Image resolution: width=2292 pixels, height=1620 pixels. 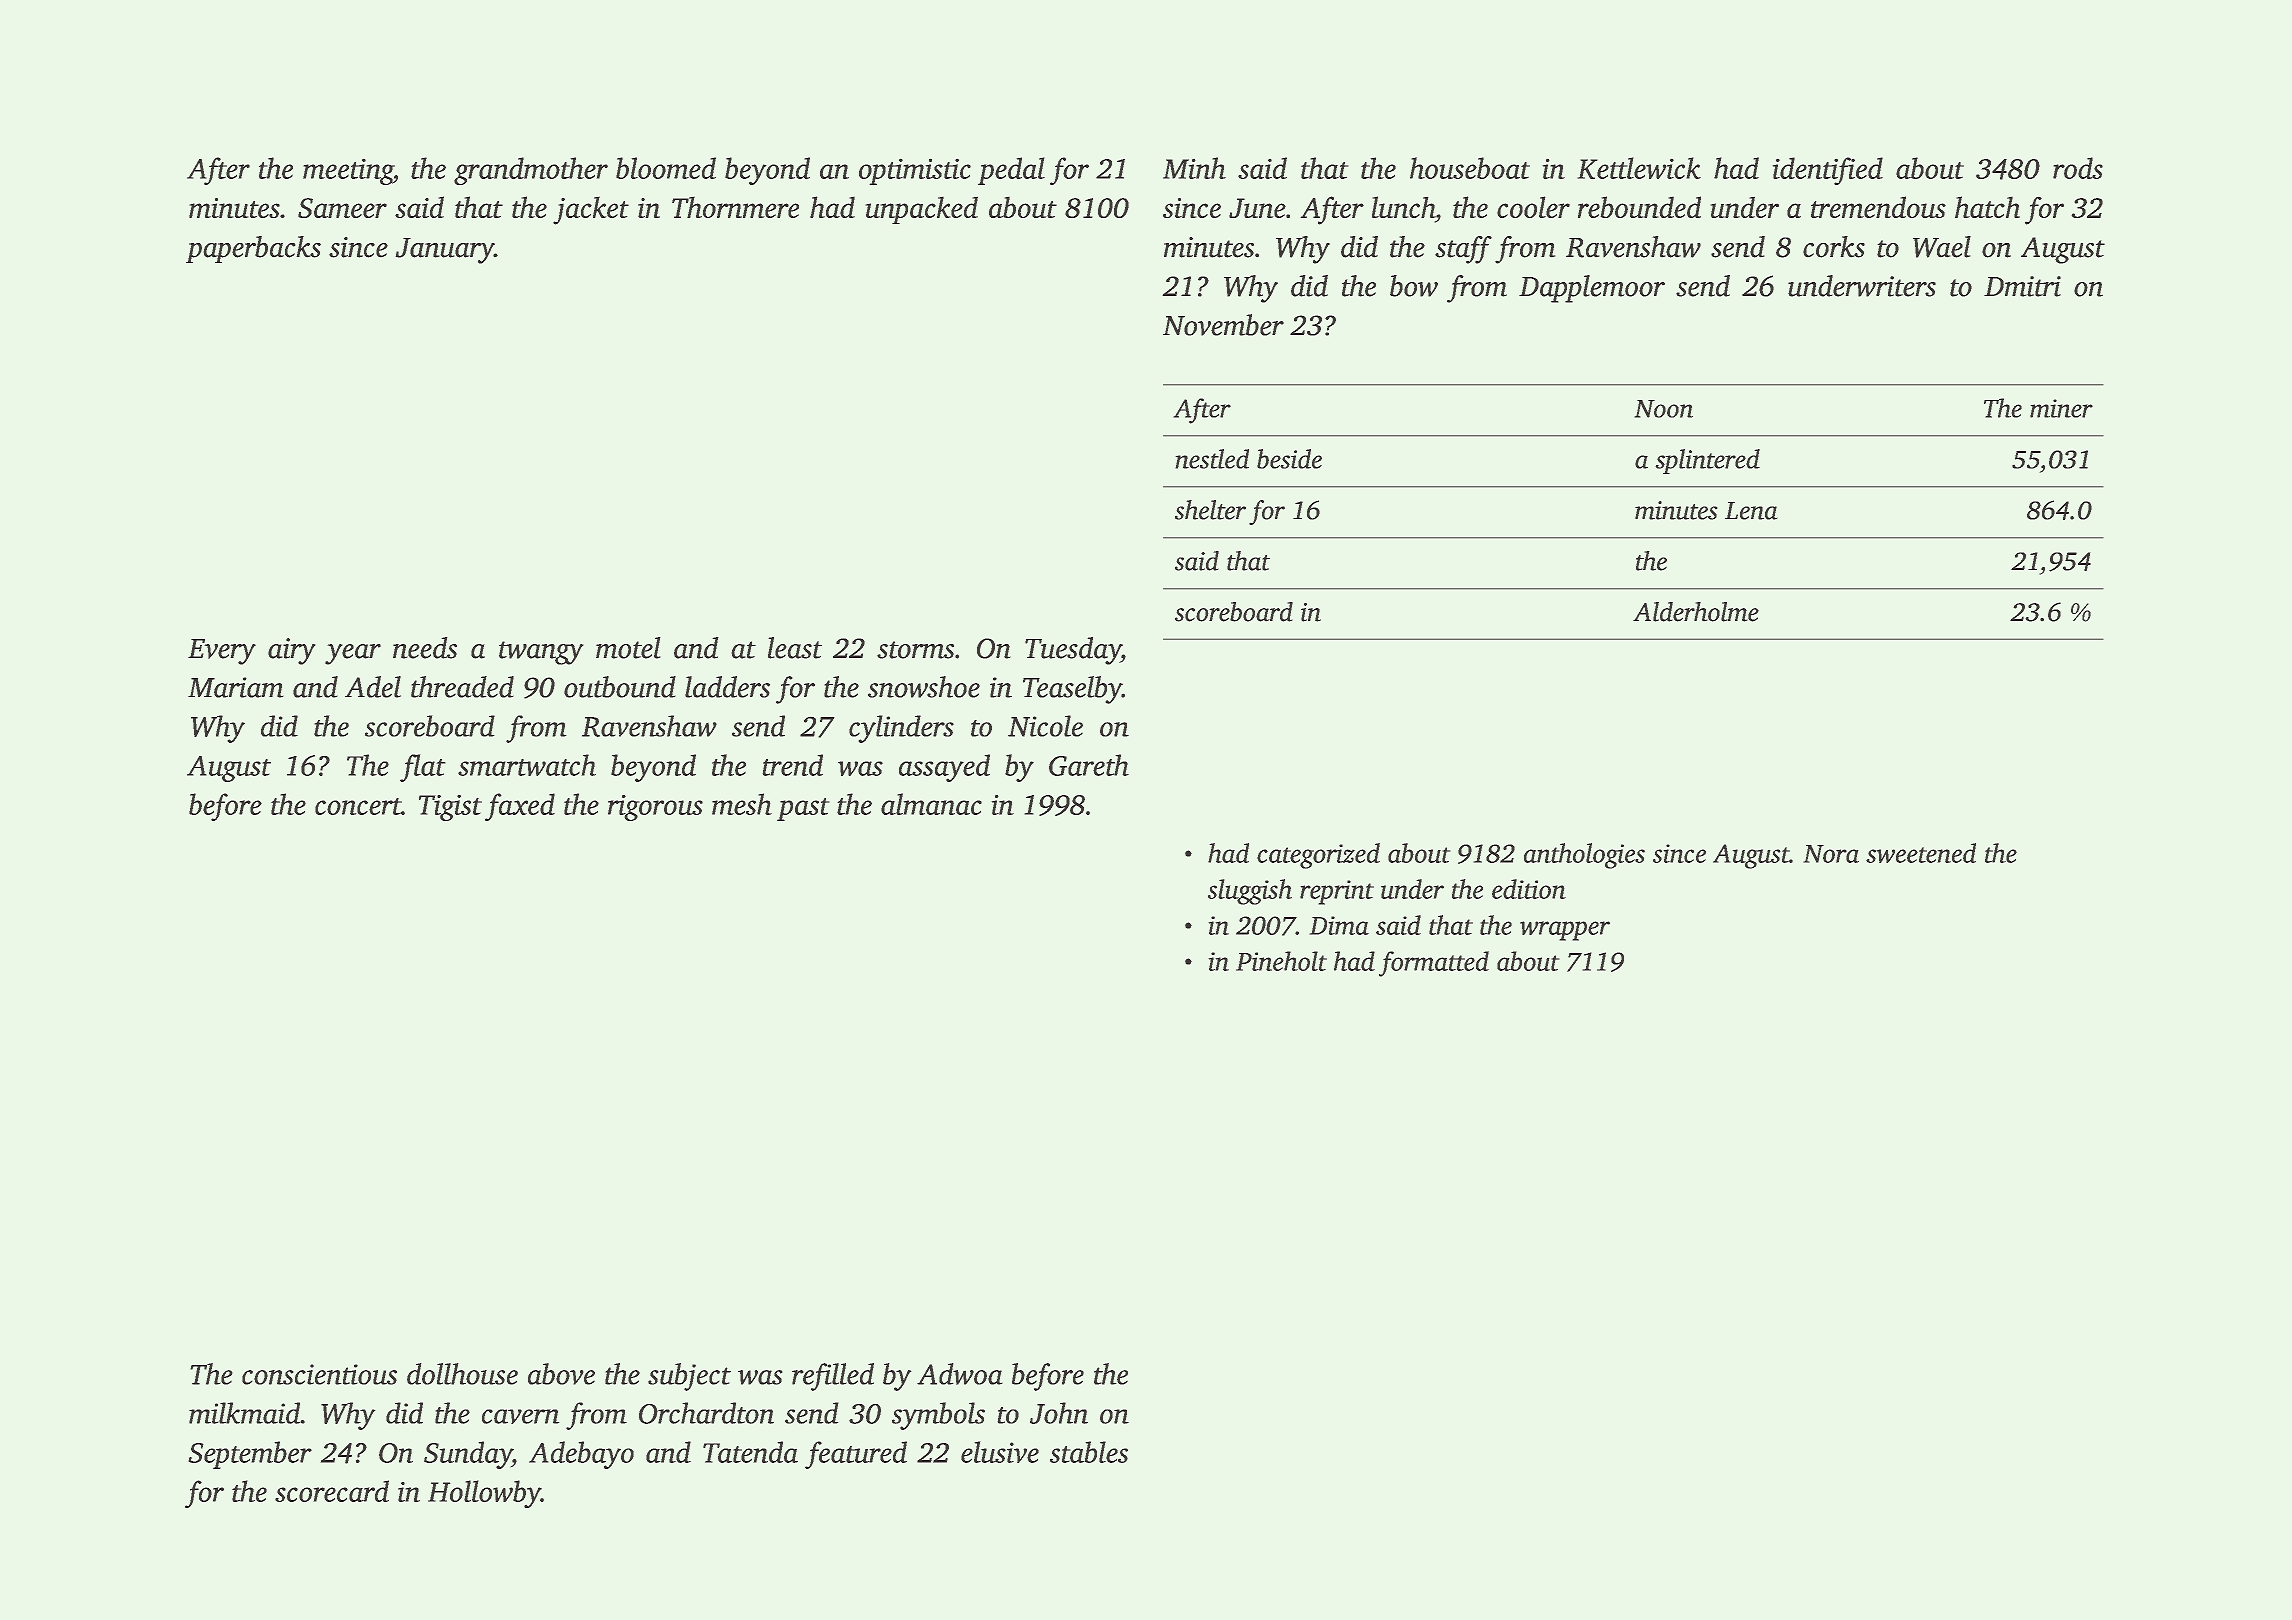 I want to click on Tuesday, so click(x=1073, y=651).
